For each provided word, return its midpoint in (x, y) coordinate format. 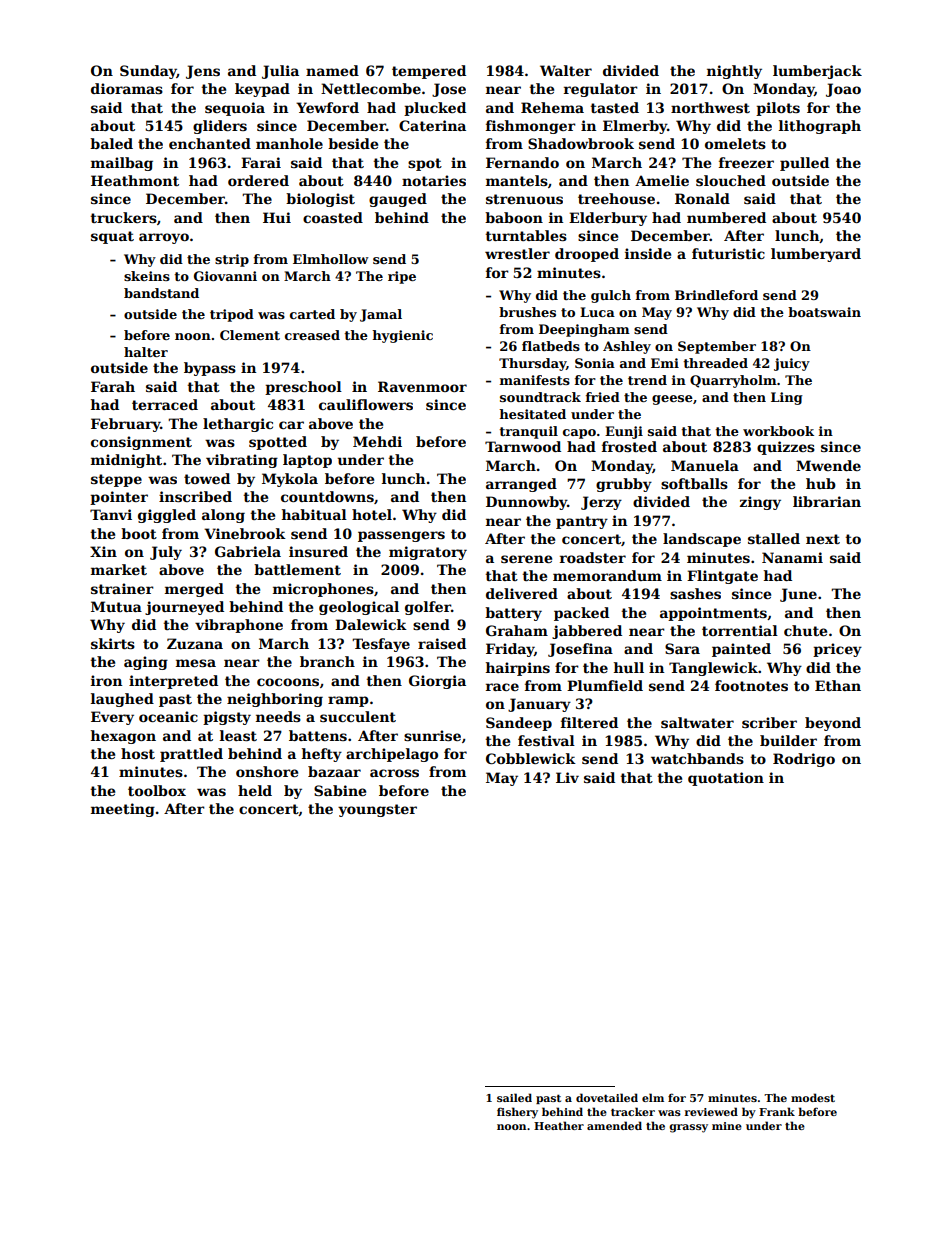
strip (232, 260)
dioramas (127, 88)
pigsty (227, 718)
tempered (429, 72)
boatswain (824, 312)
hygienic (402, 336)
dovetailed (607, 1097)
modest (813, 1097)
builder (788, 740)
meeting (123, 810)
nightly (734, 72)
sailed (514, 1097)
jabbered (587, 632)
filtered (589, 722)
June (798, 595)
